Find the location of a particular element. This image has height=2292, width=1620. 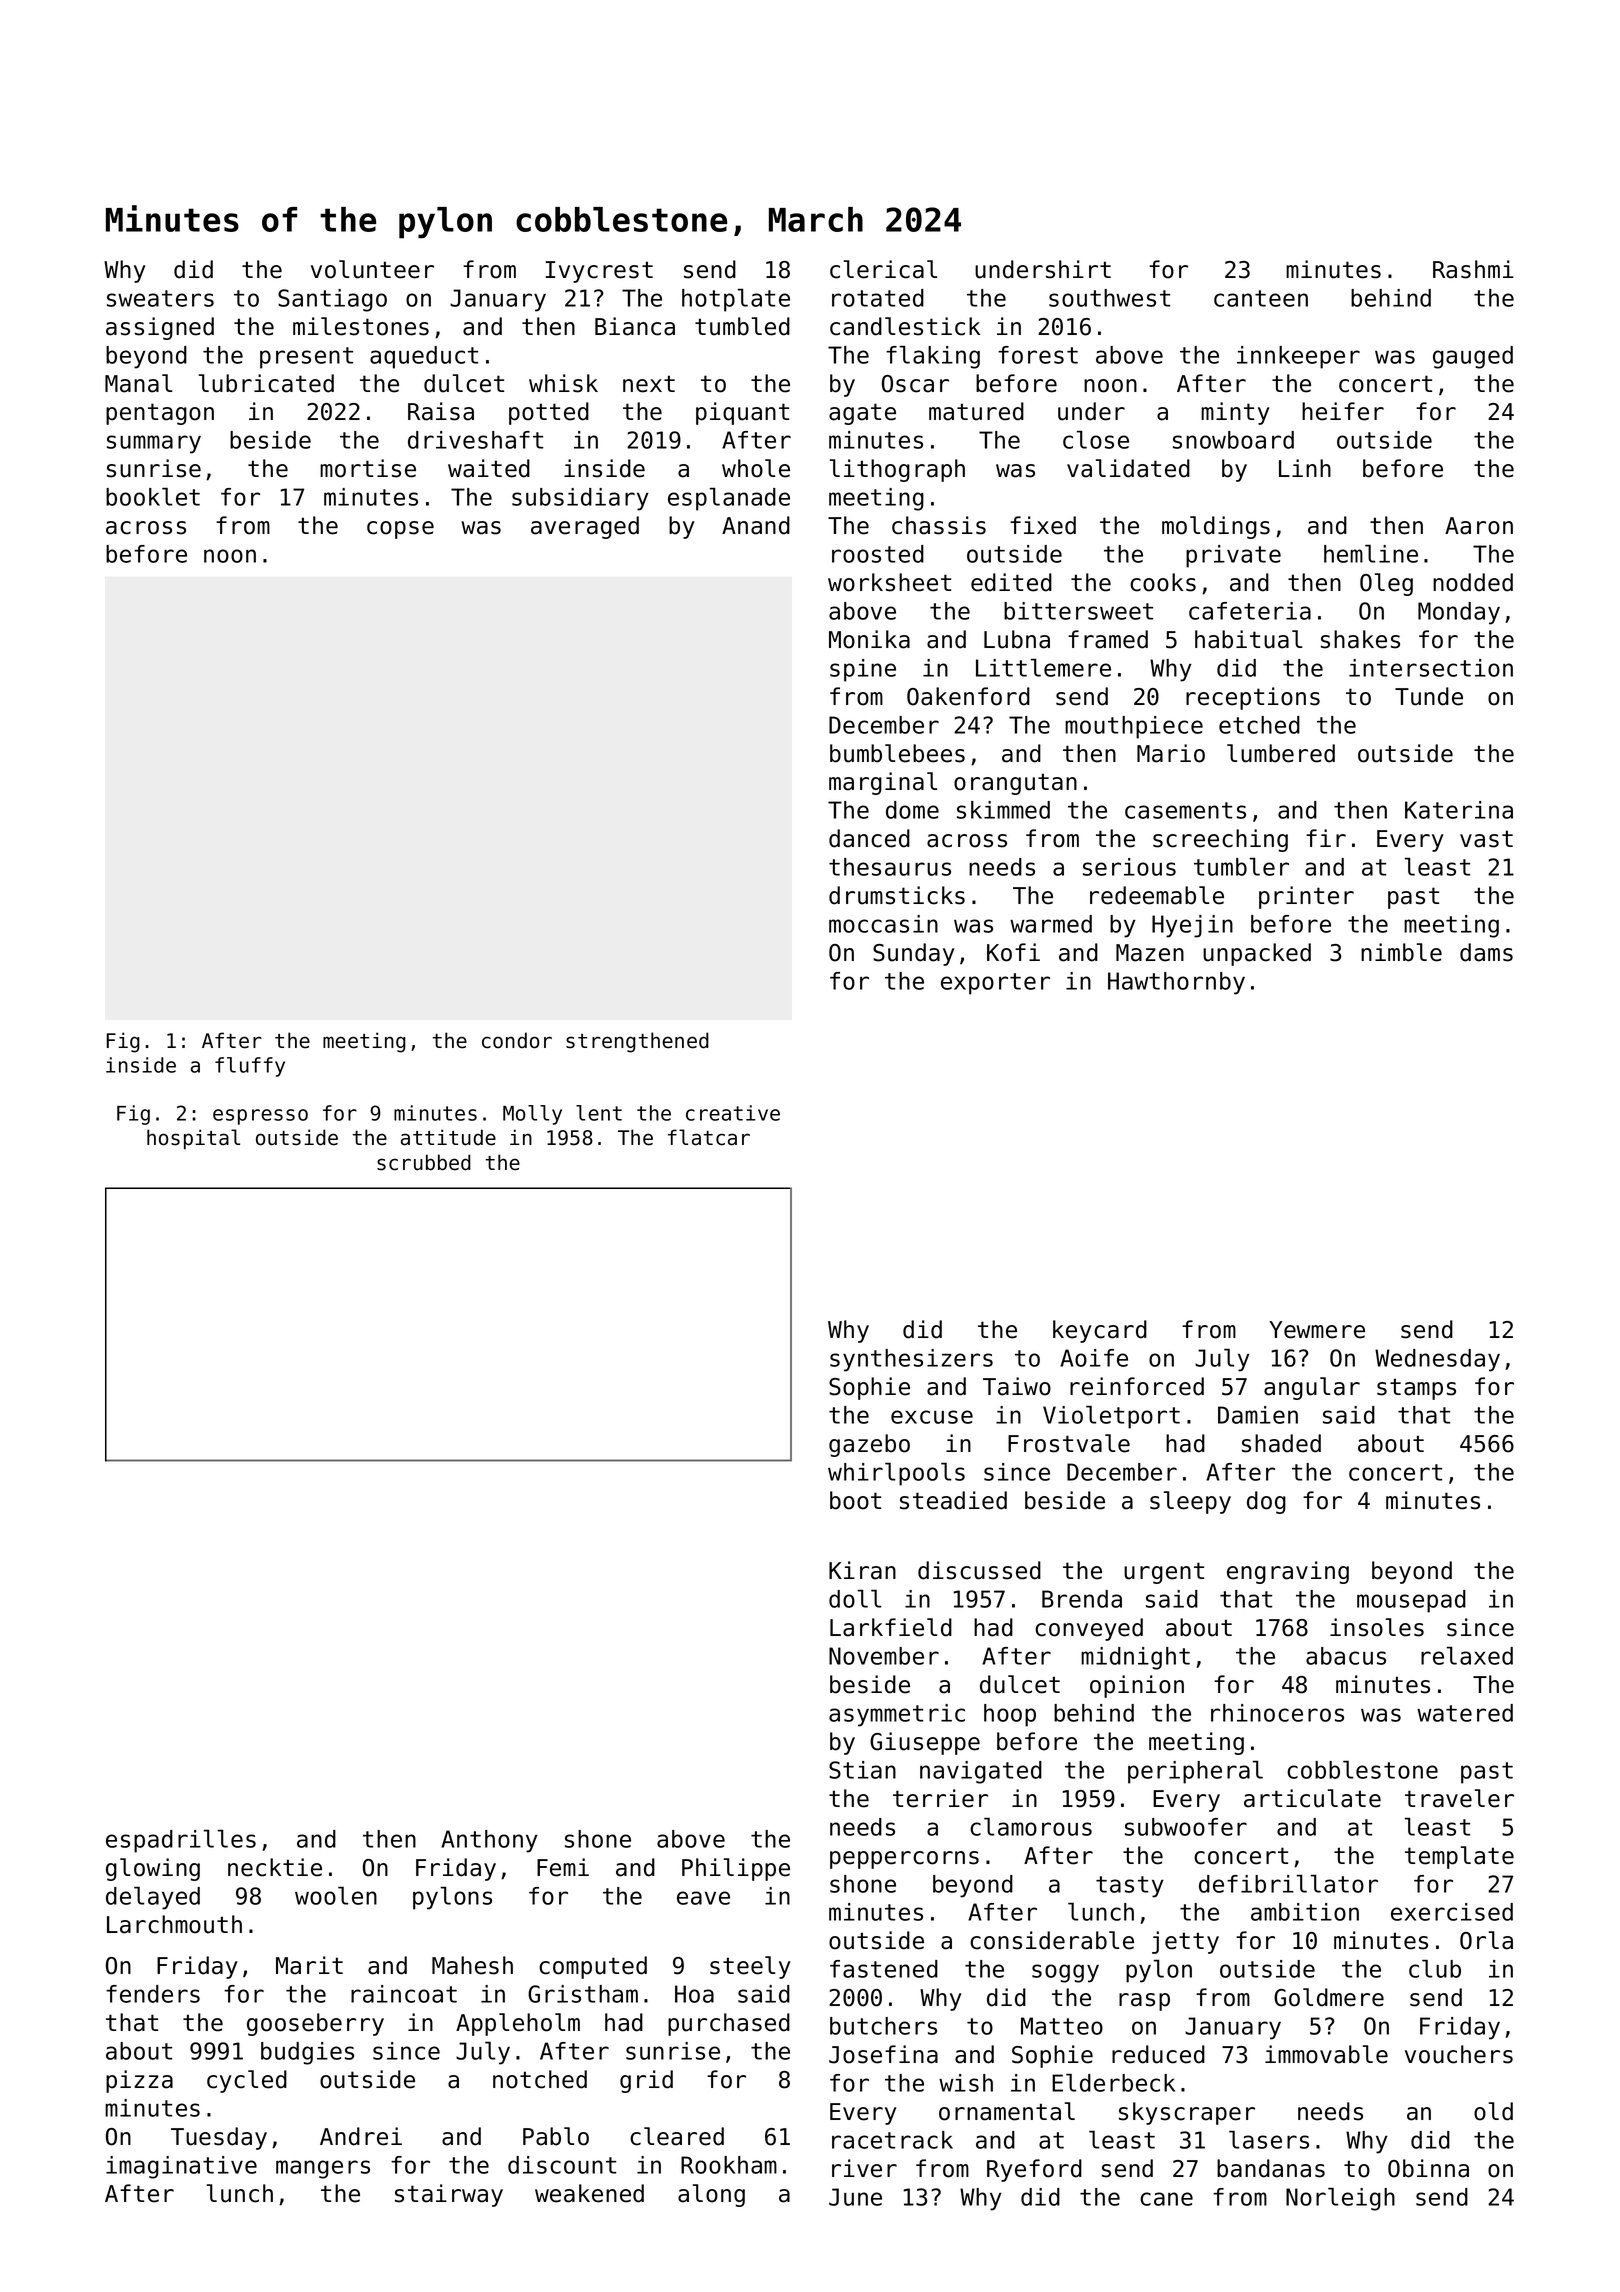

hotplate is located at coordinates (736, 300).
